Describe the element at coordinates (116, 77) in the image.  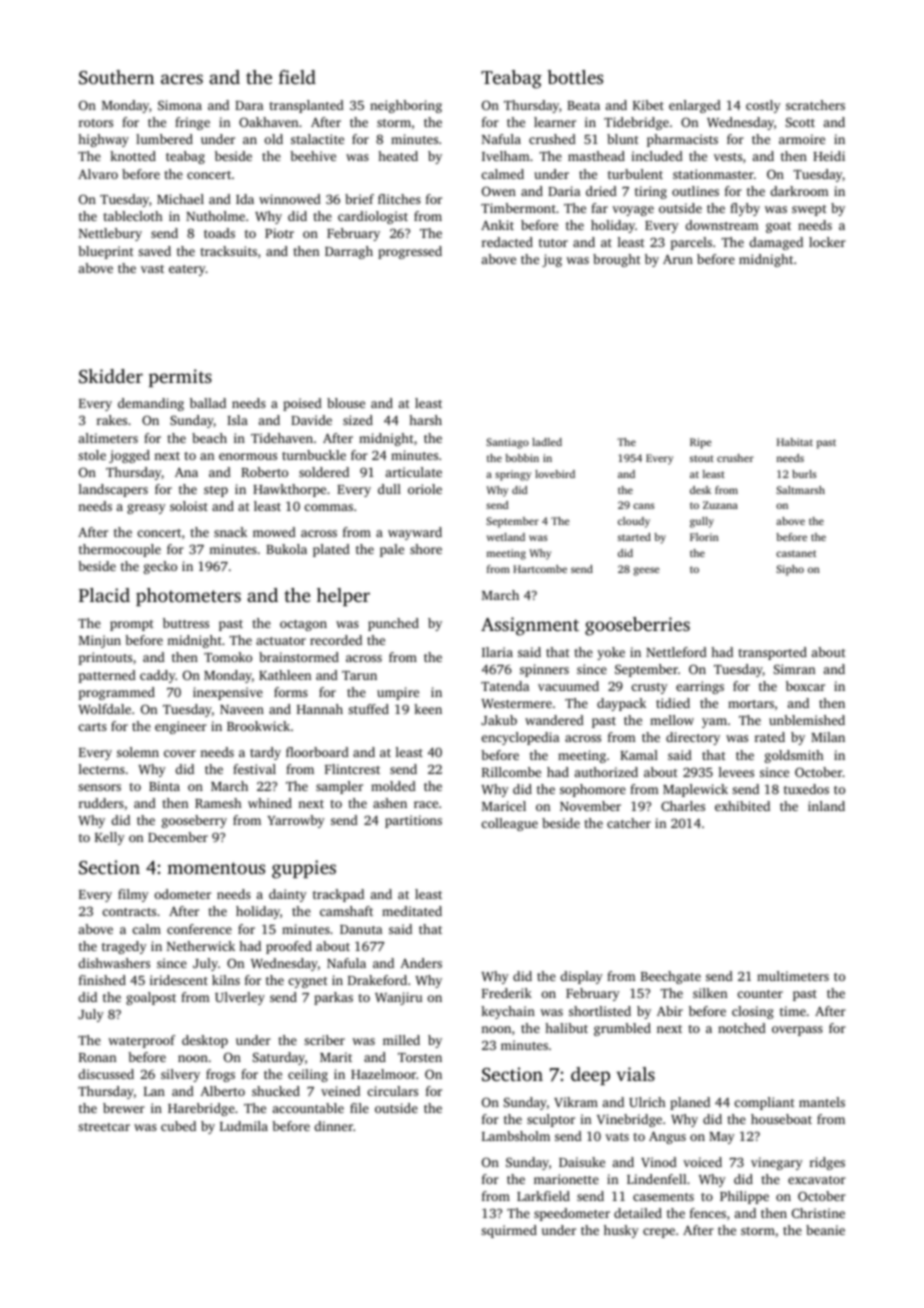
I see `Southern` at that location.
